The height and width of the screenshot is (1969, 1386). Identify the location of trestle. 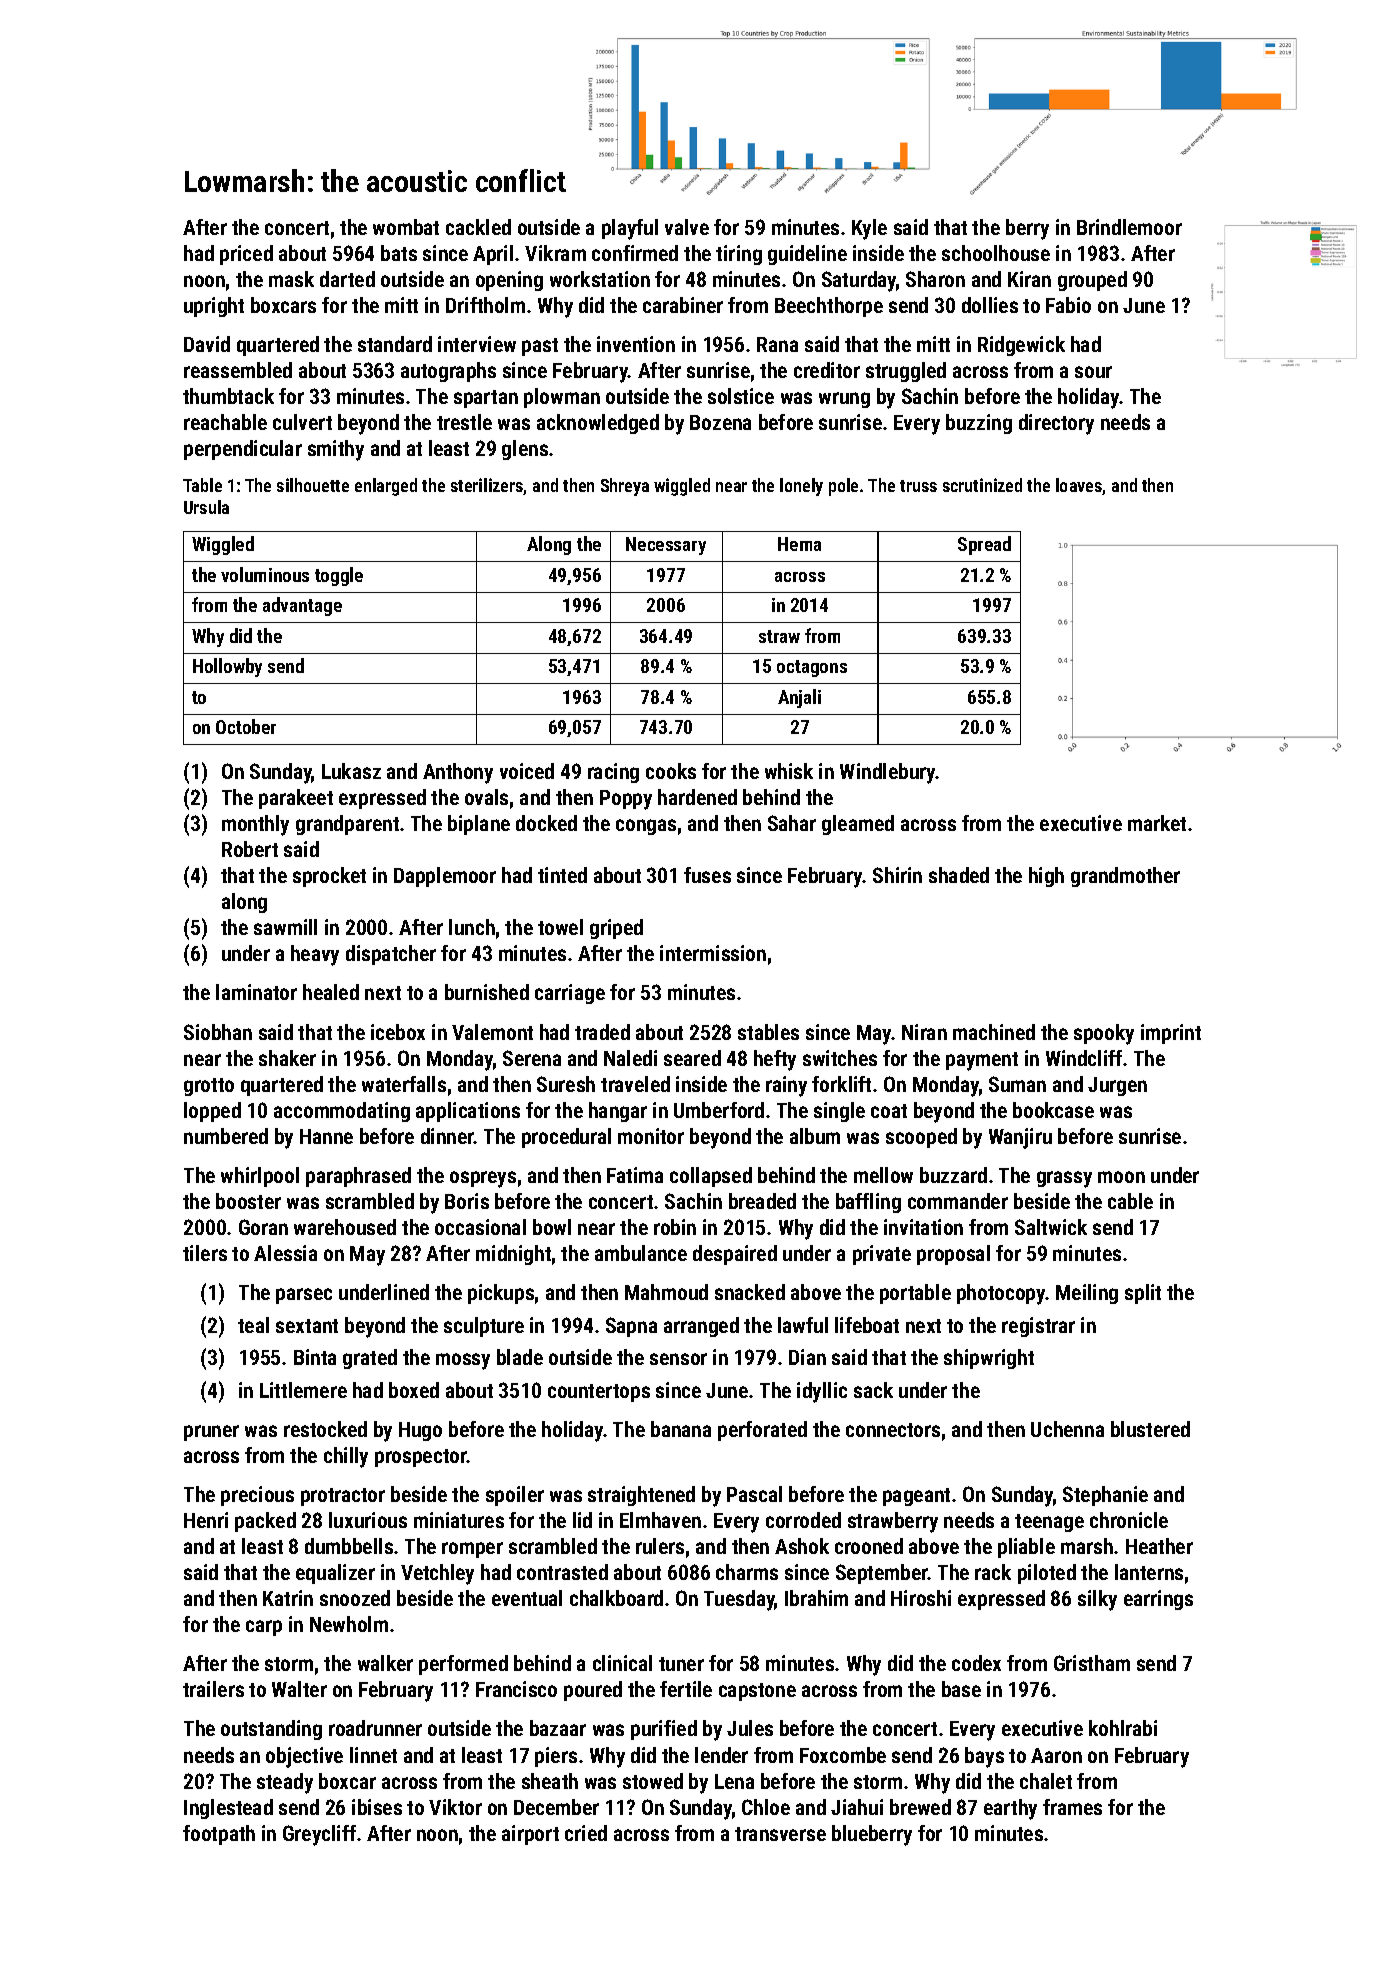
(464, 422).
